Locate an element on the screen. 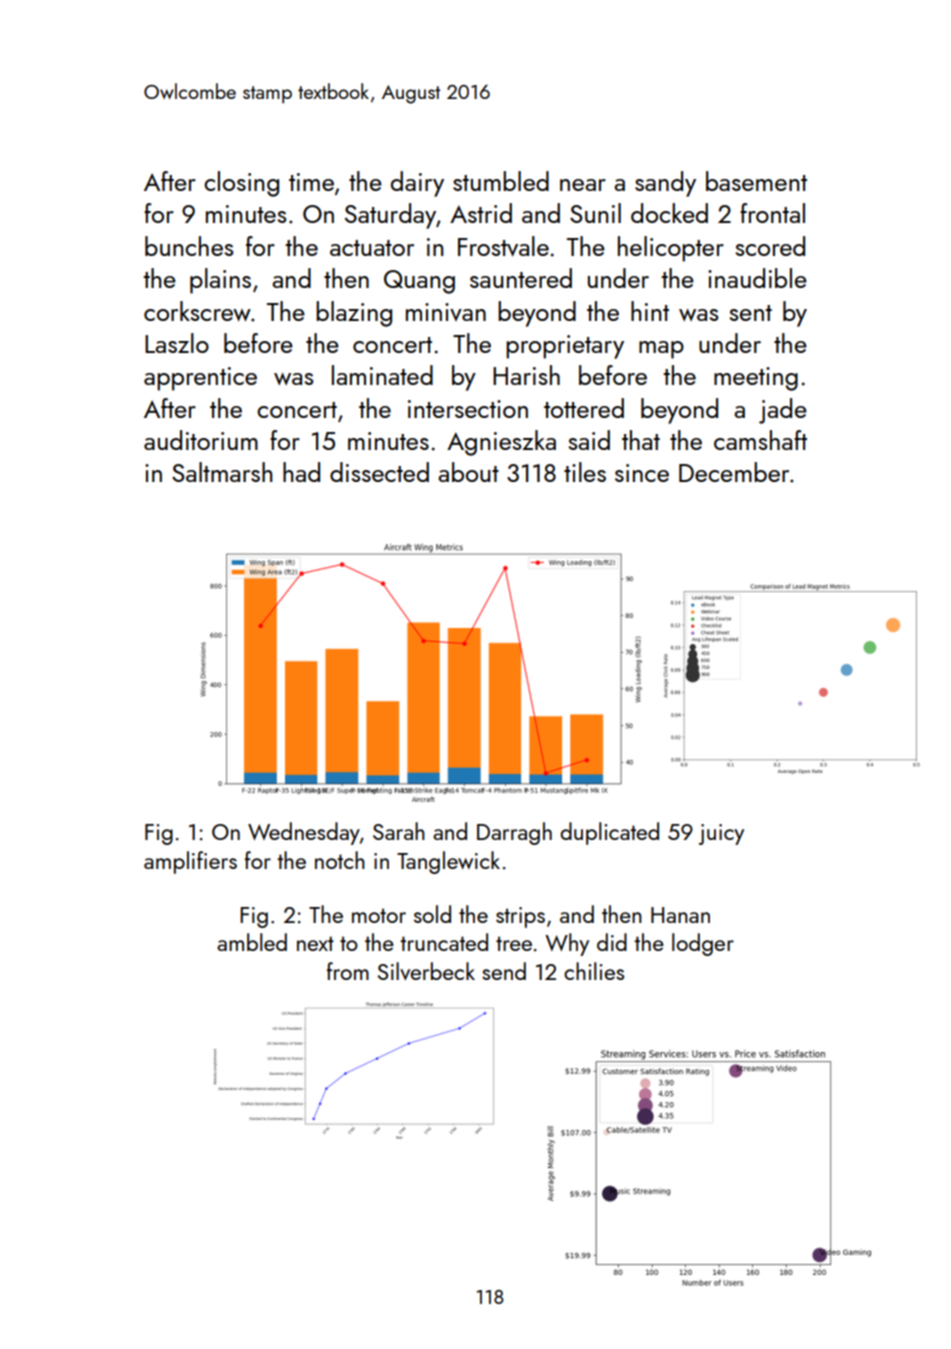 This screenshot has width=951, height=1349. notch is located at coordinates (340, 860).
